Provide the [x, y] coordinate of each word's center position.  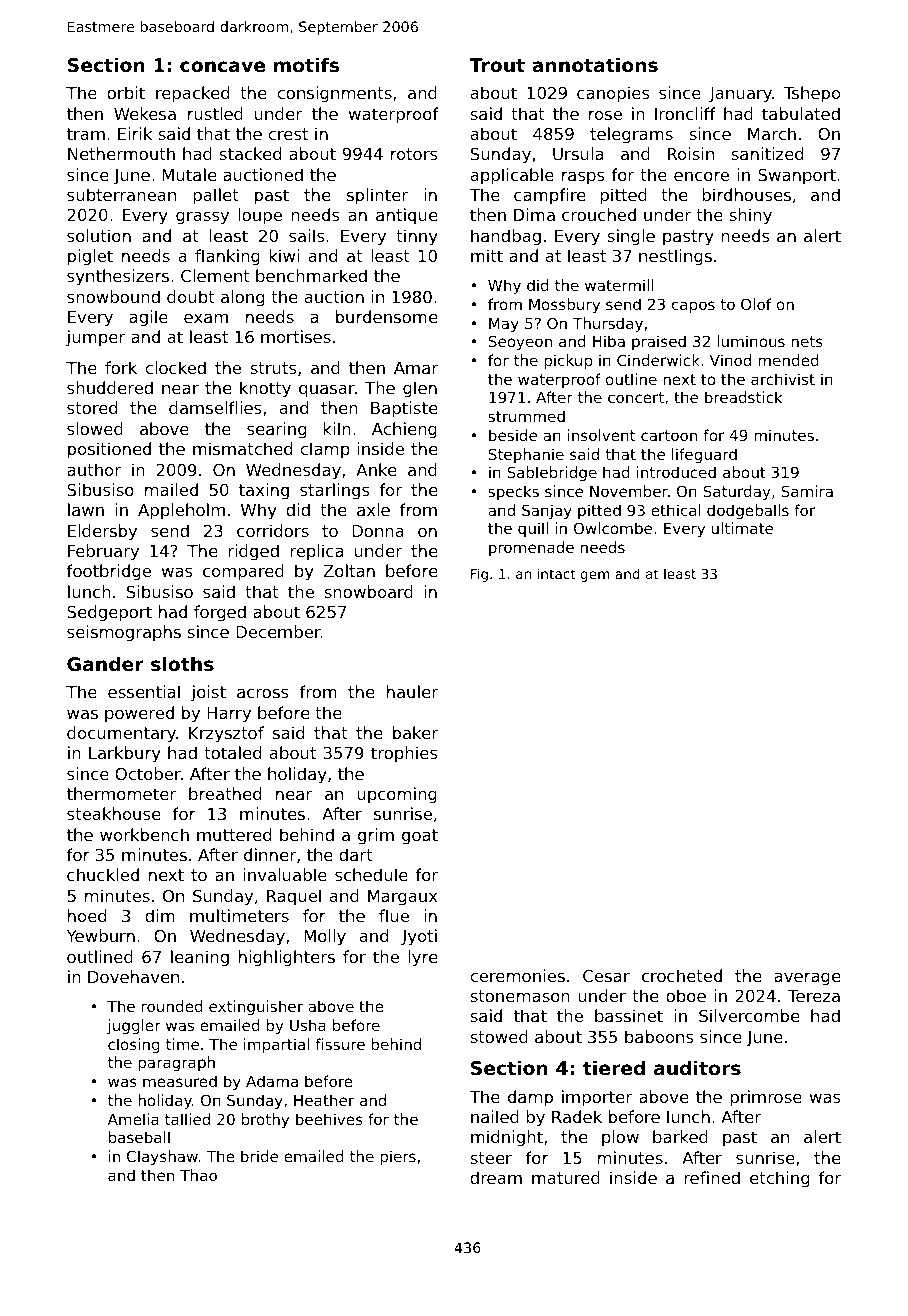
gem [595, 576]
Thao [198, 1175]
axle [373, 509]
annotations [595, 64]
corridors [273, 530]
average [807, 979]
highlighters [287, 958]
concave [222, 66]
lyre [422, 958]
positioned [109, 450]
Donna [378, 531]
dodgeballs [748, 511]
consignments [334, 94]
